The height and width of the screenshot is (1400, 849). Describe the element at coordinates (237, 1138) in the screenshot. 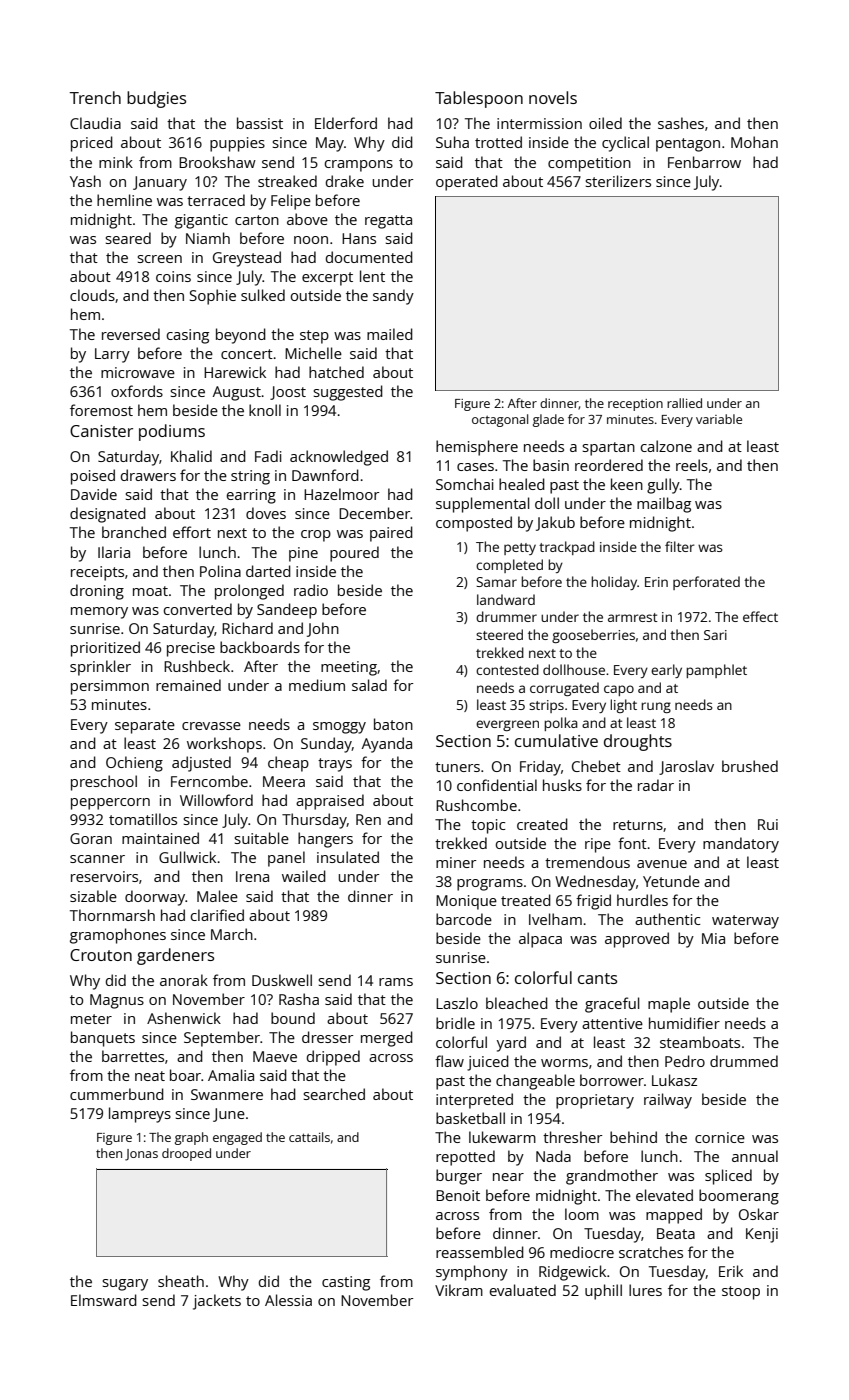

I see `engaged` at that location.
